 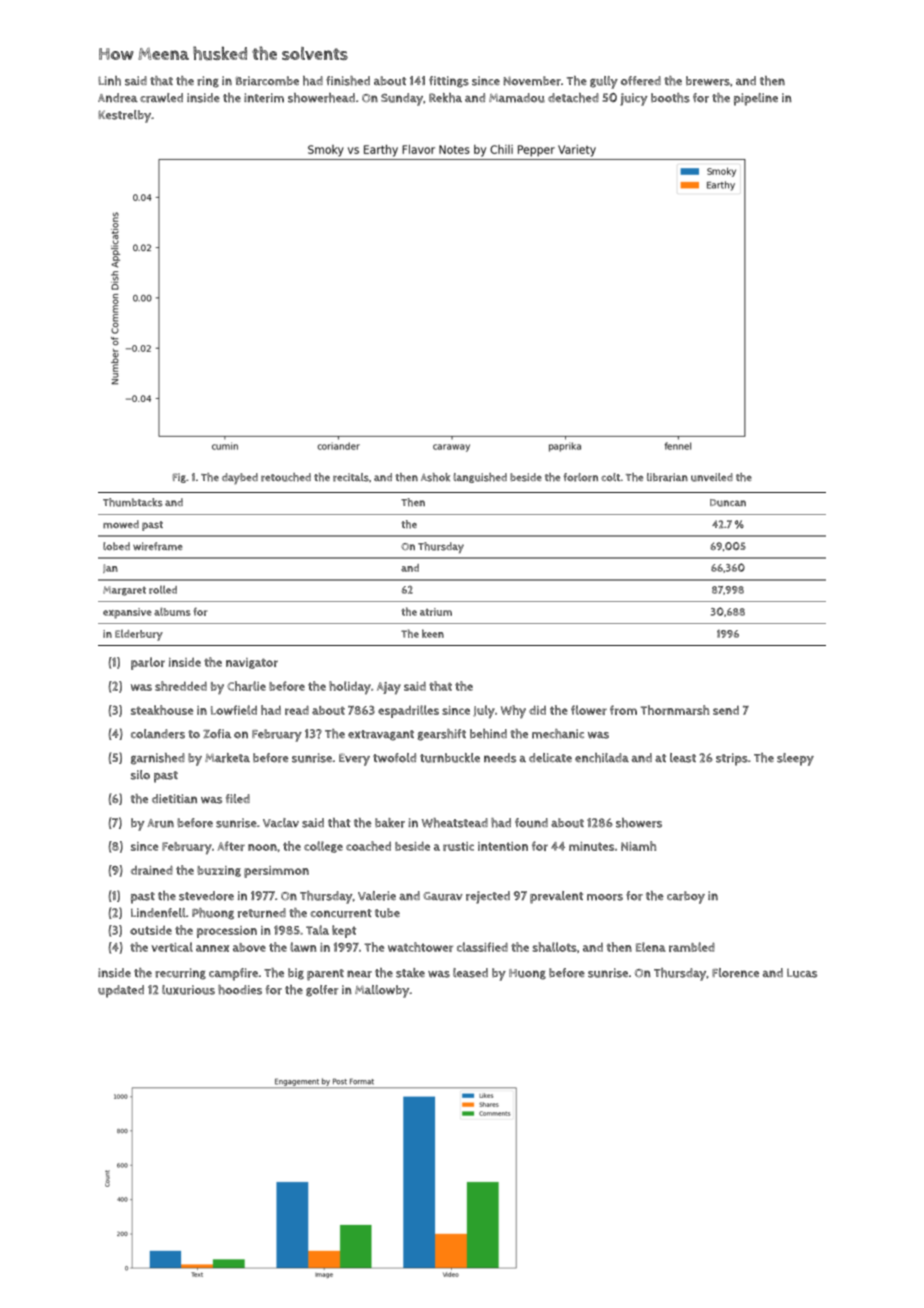 I want to click on brewers, so click(x=708, y=81).
